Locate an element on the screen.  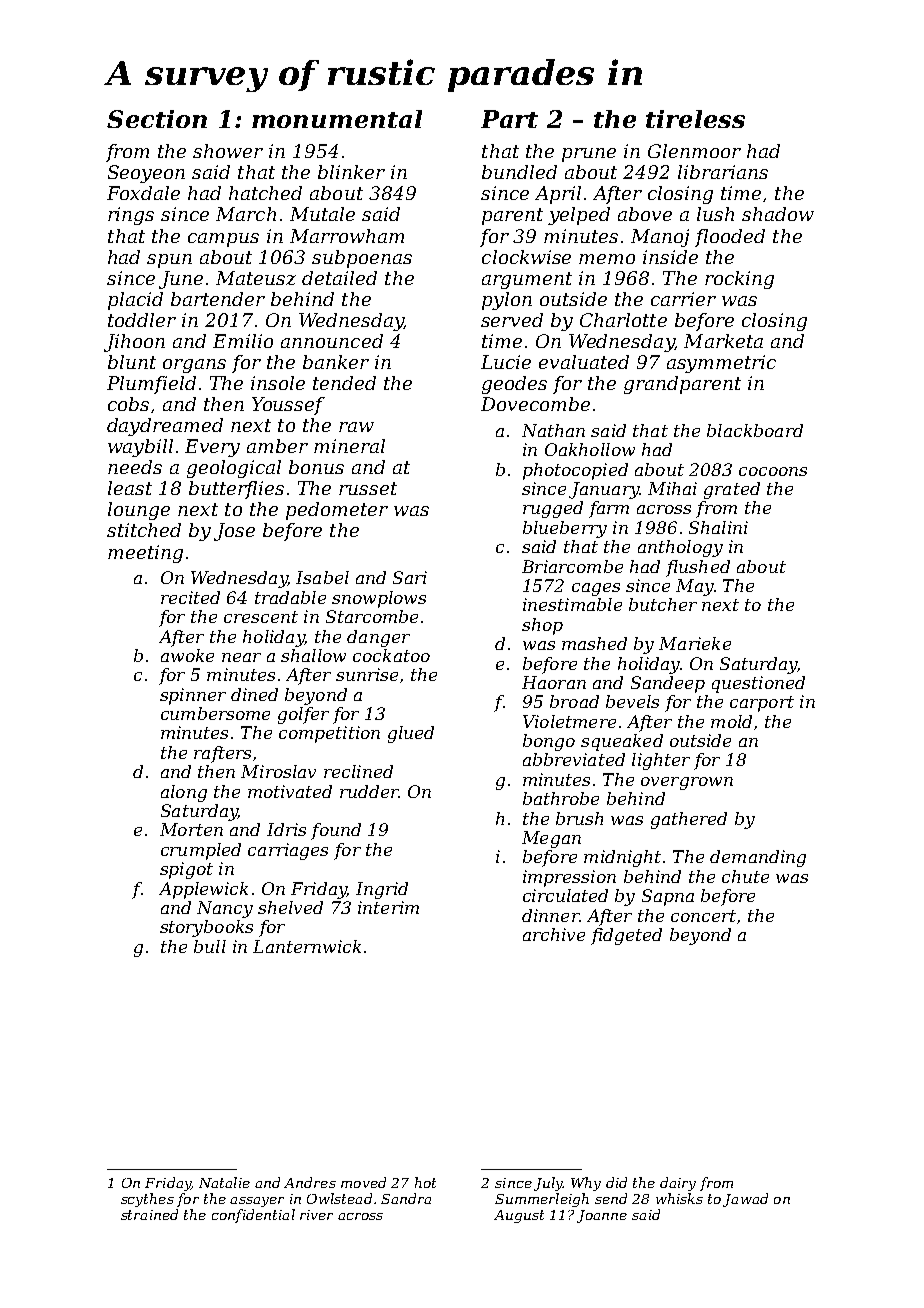
cocoons is located at coordinates (773, 471).
